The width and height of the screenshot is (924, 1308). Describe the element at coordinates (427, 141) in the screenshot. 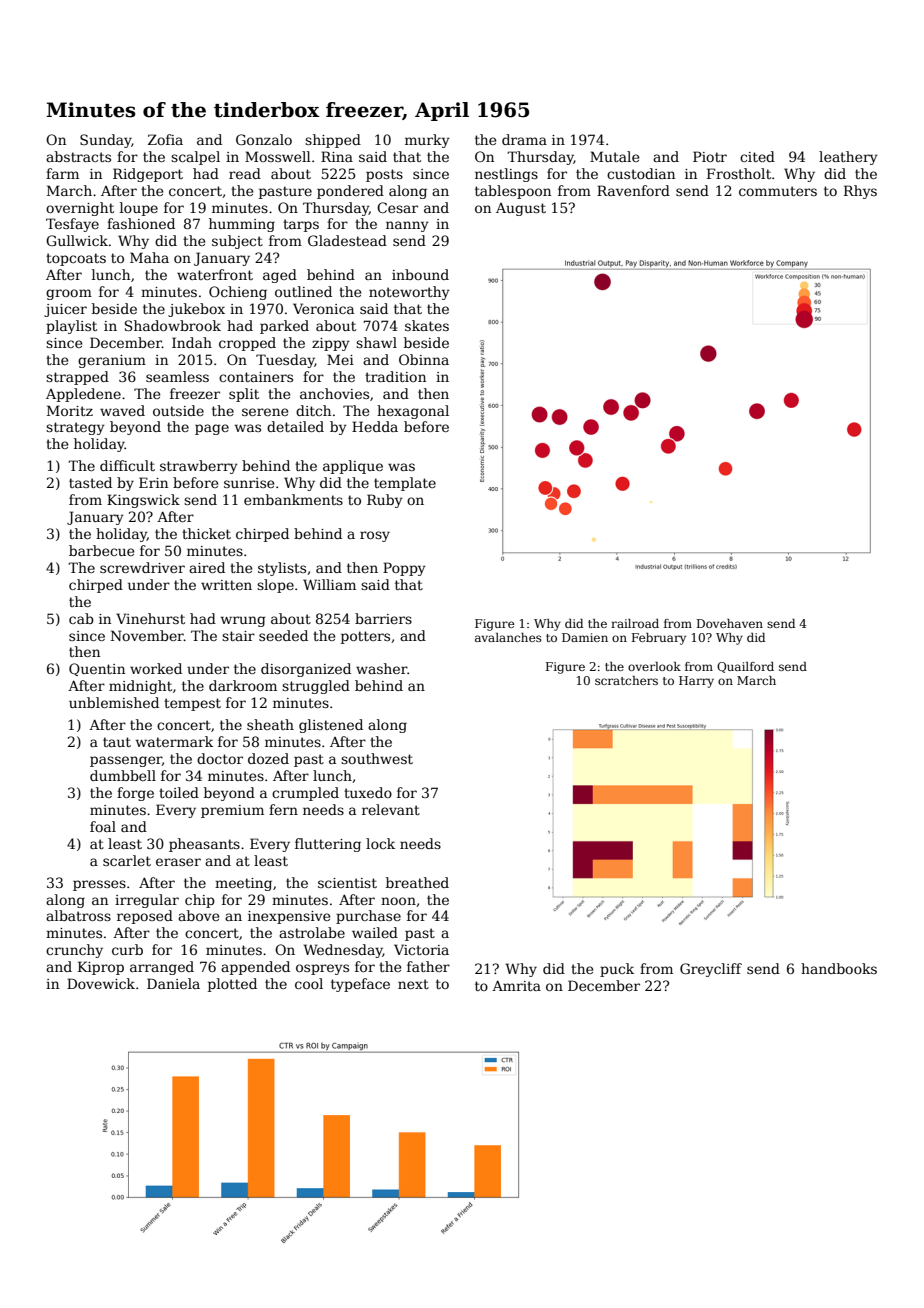

I see `murky` at that location.
